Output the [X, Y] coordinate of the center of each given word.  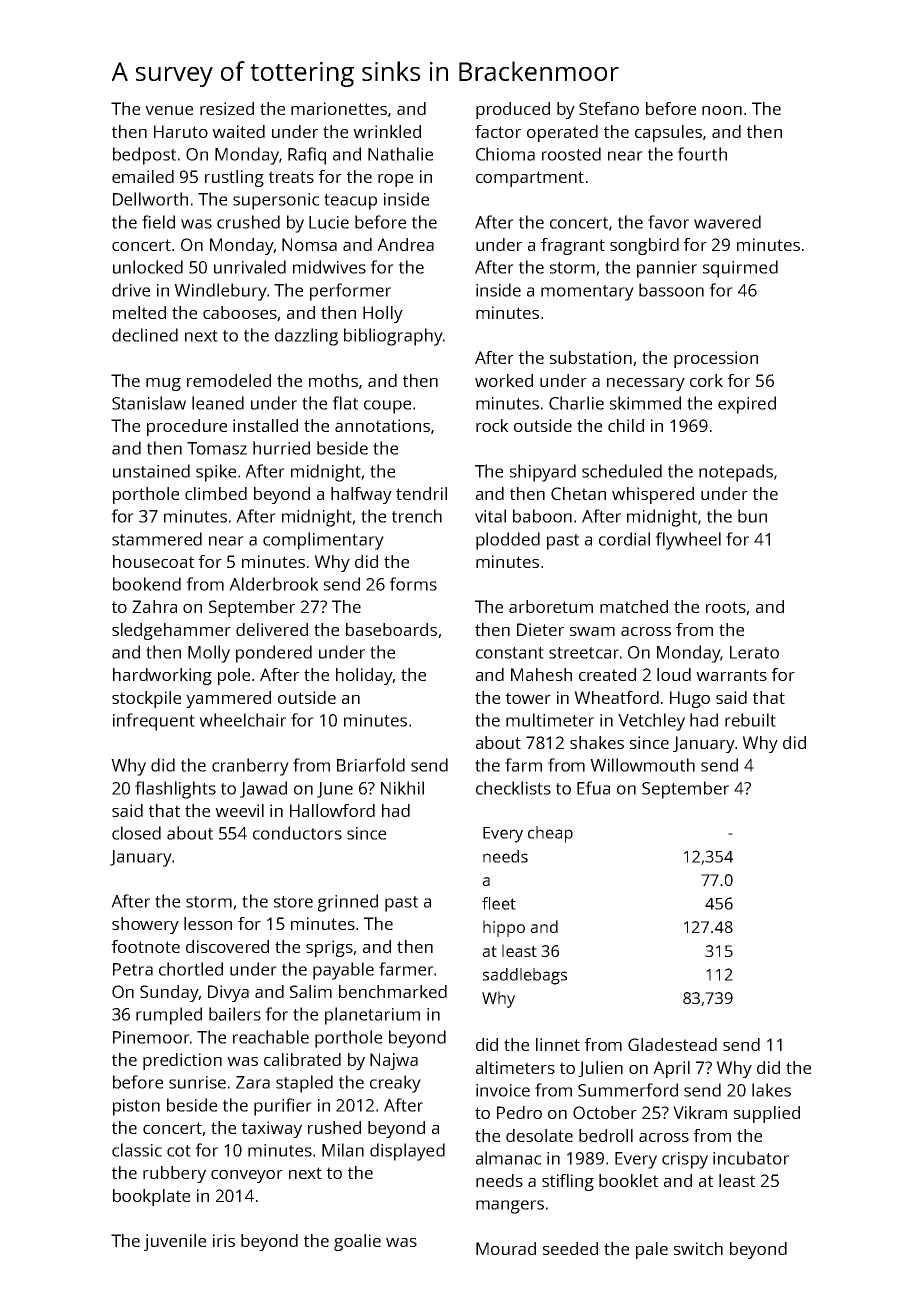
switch [698, 1248]
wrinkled [387, 131]
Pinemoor [151, 1037]
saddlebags [525, 976]
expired [747, 405]
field [158, 222]
